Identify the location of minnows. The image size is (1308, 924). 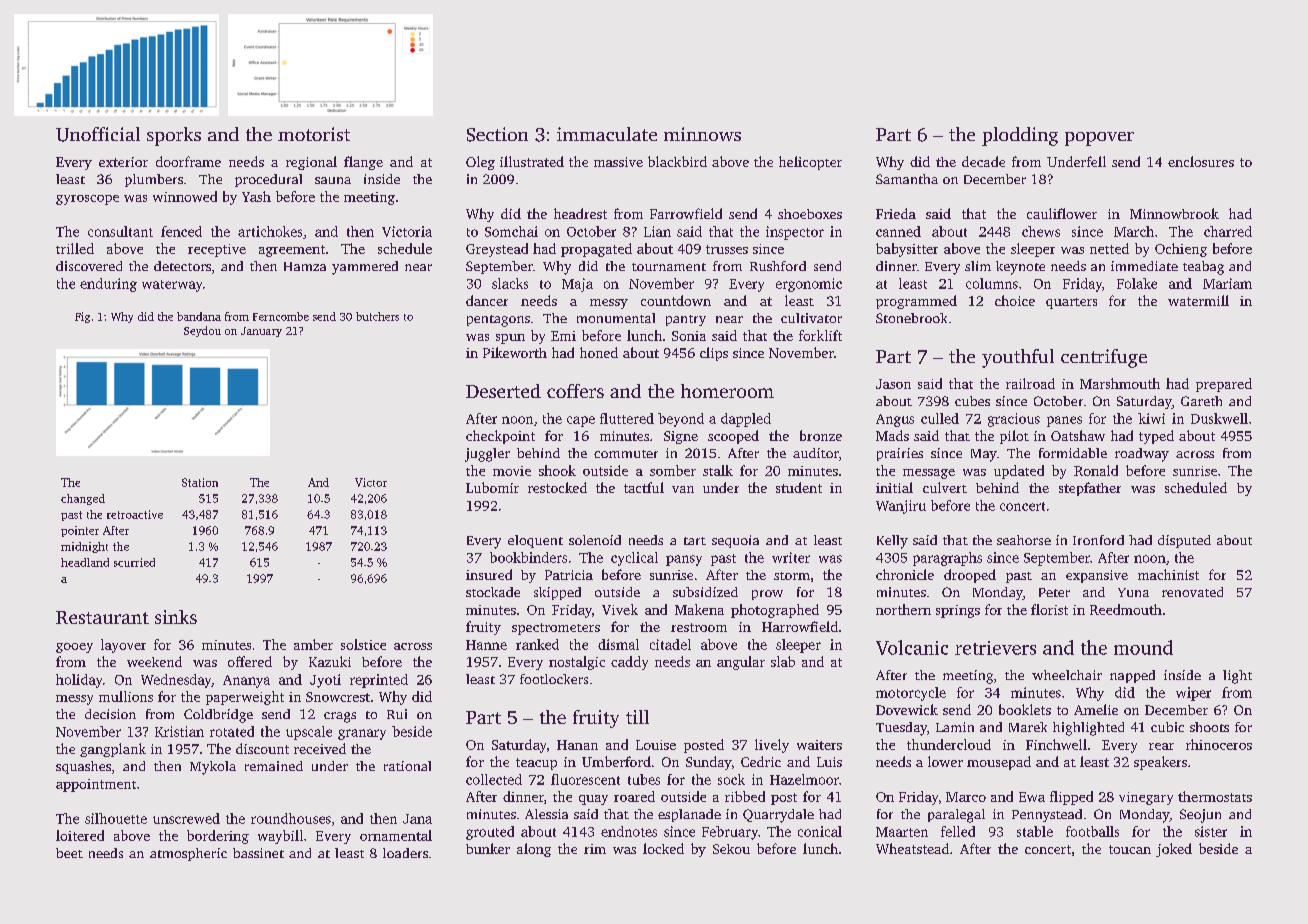
(702, 134).
